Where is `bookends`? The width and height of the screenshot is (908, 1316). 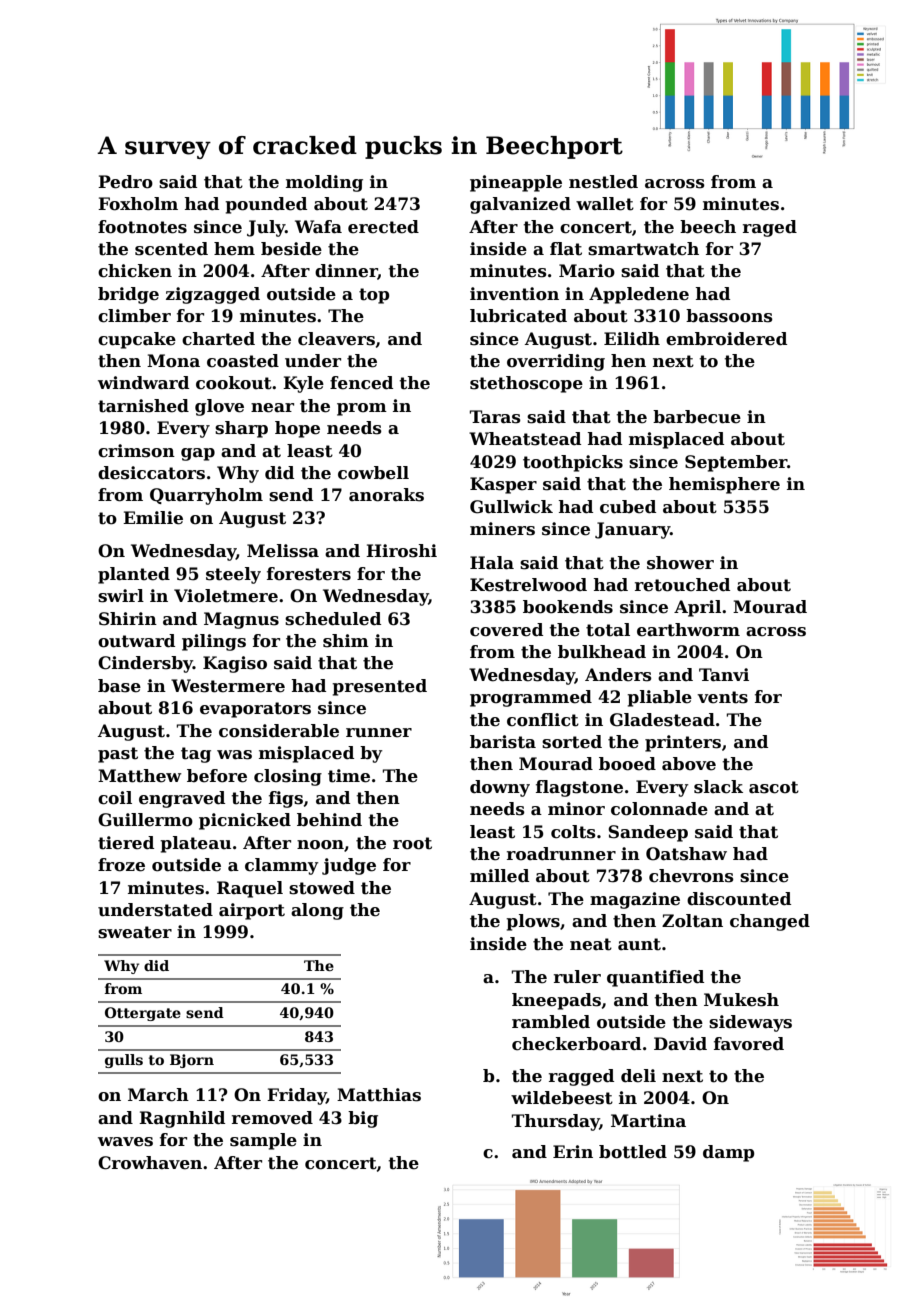 bookends is located at coordinates (568, 607).
